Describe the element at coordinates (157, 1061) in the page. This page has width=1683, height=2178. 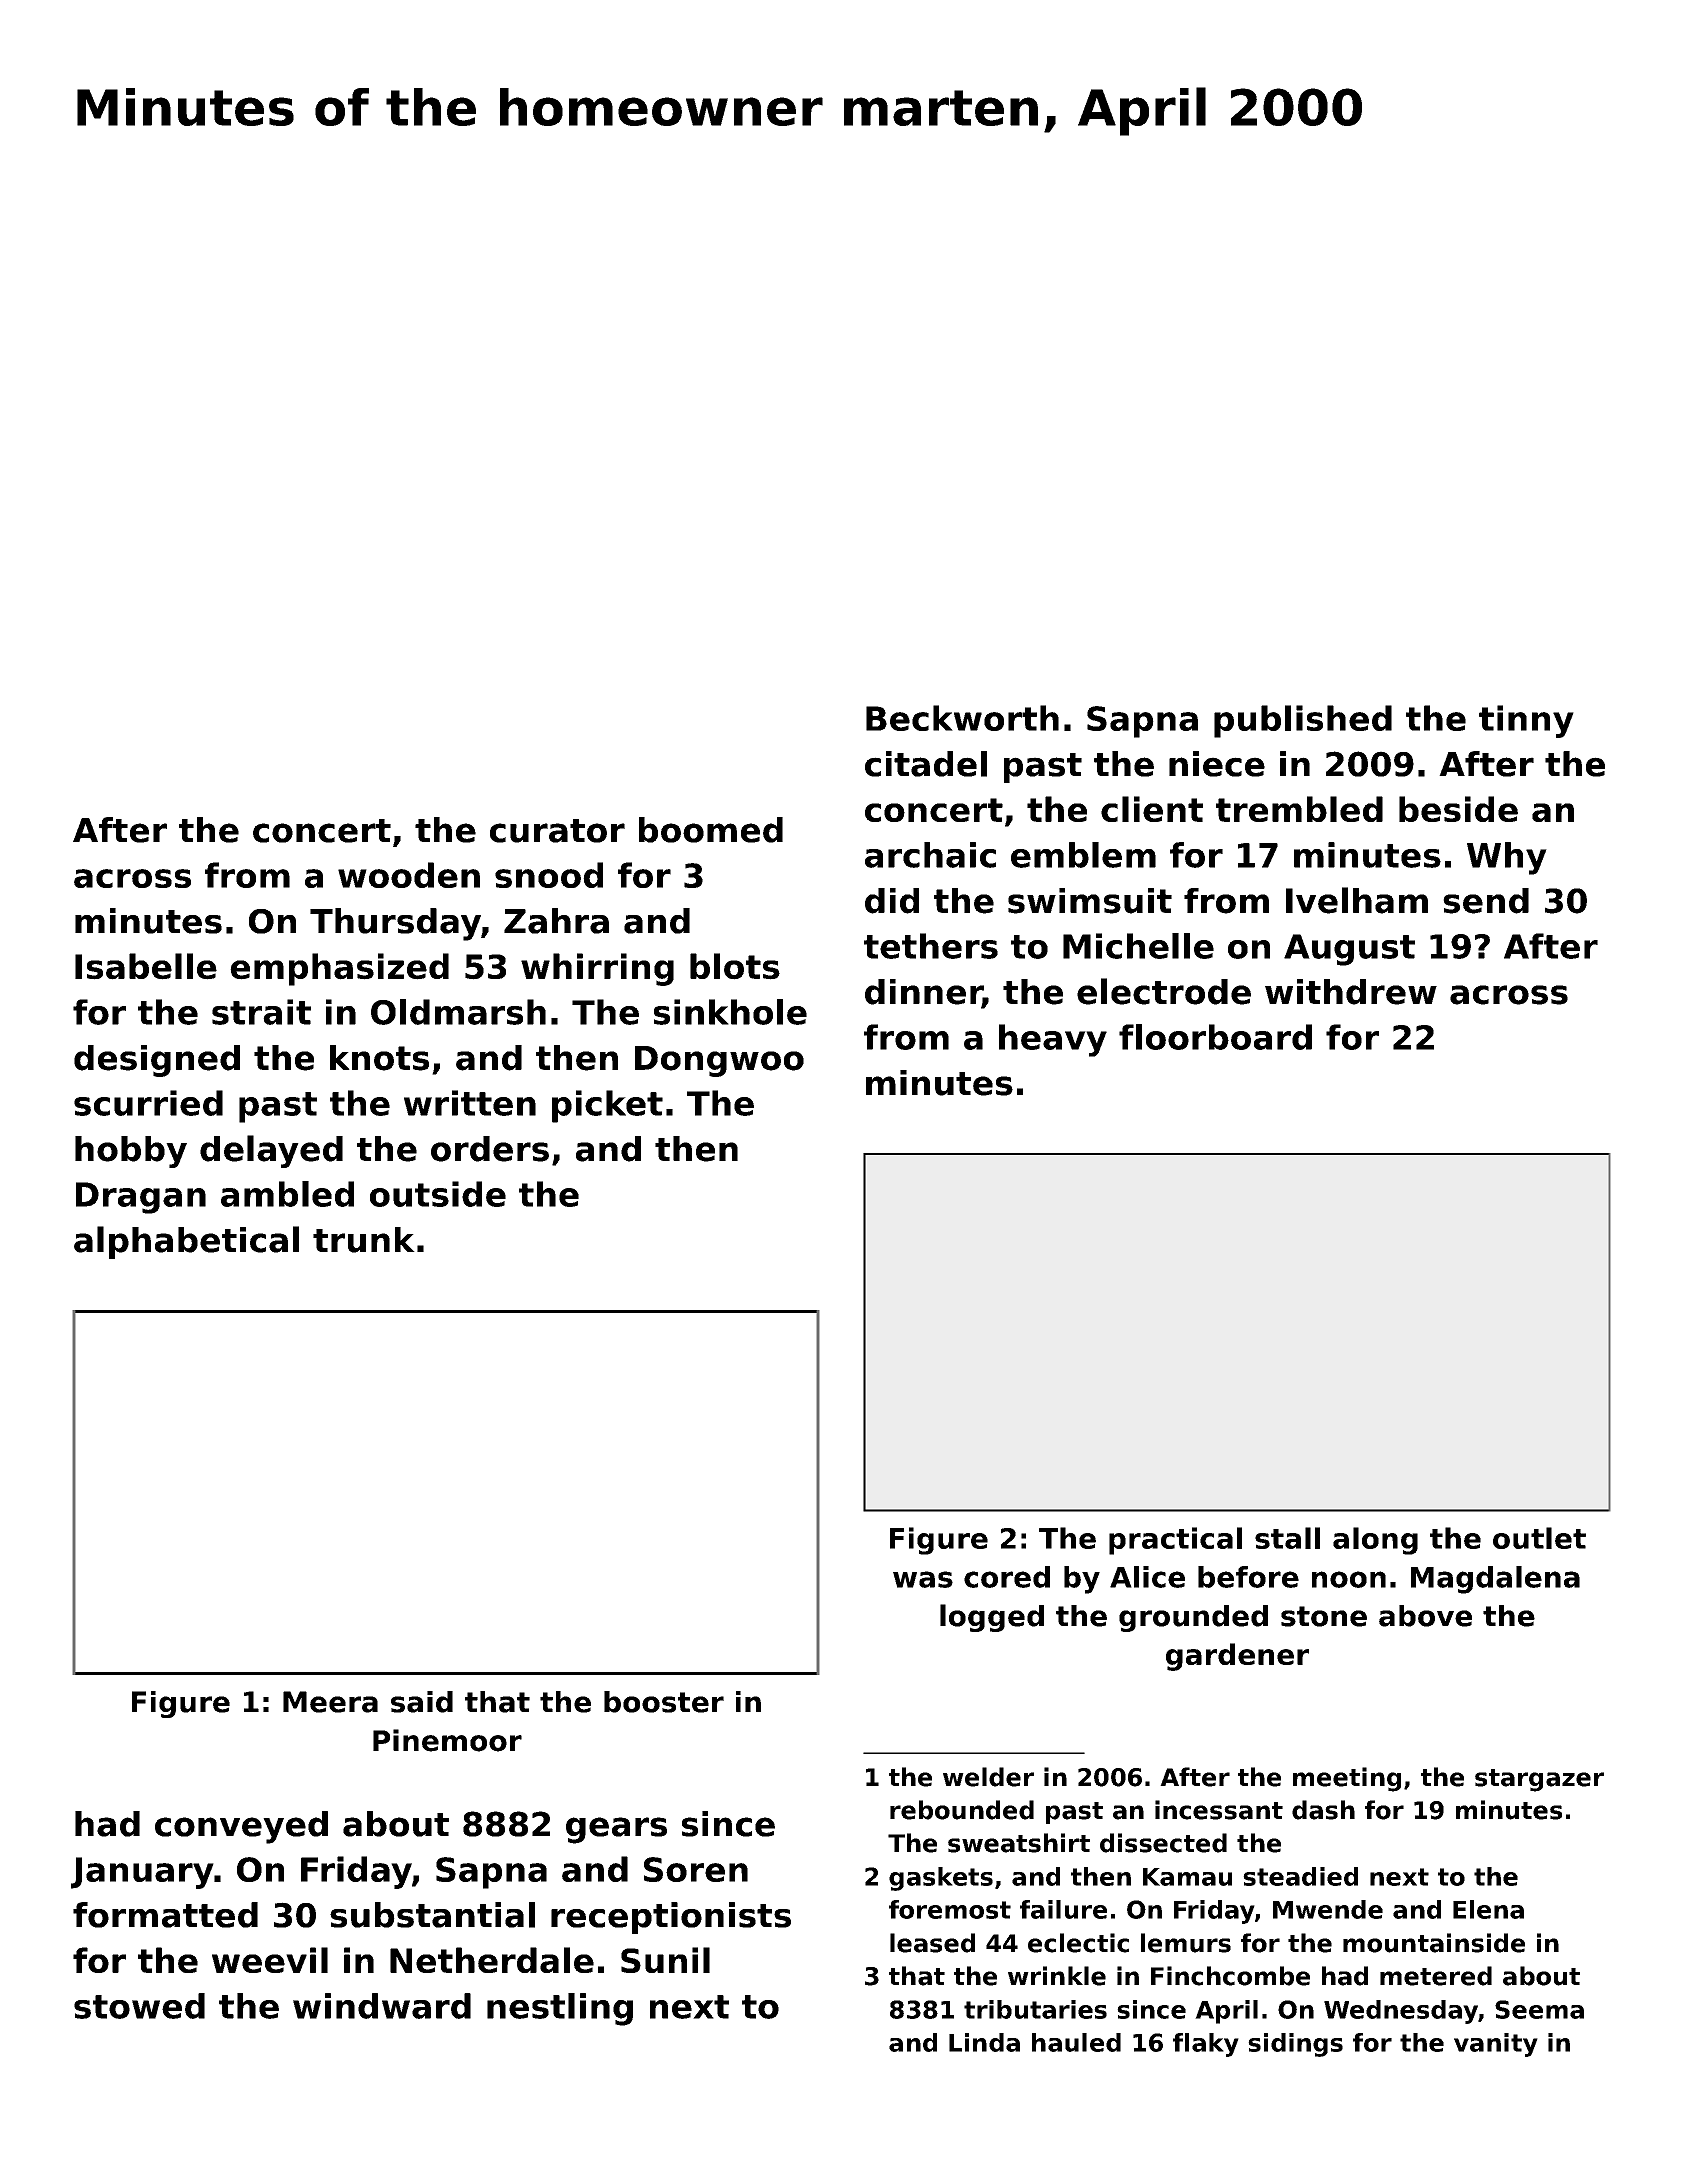
I see `designed` at that location.
